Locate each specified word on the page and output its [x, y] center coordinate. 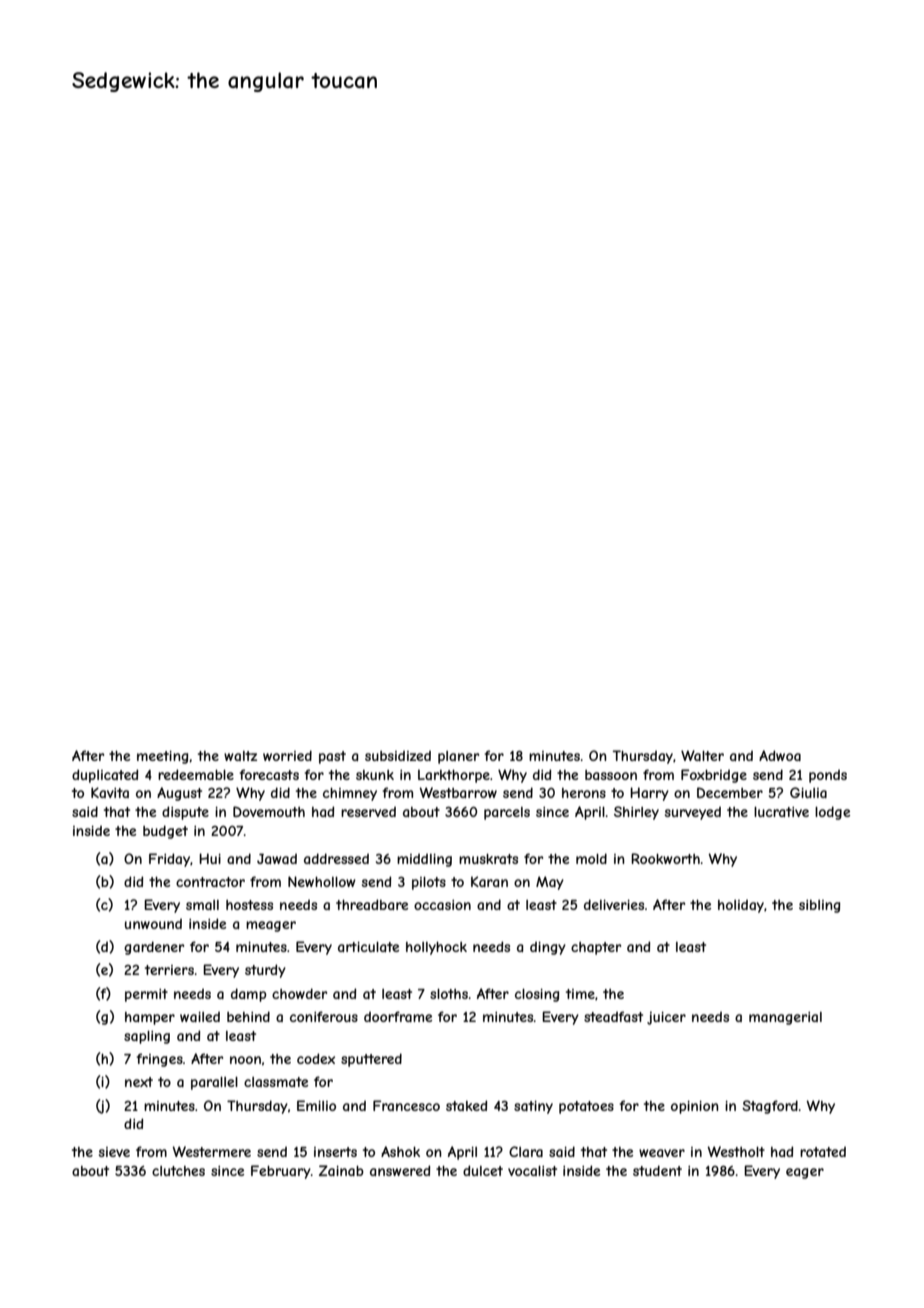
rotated [823, 1152]
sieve [114, 1152]
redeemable [196, 774]
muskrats [488, 859]
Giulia [808, 792]
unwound [153, 924]
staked [466, 1105]
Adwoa [780, 755]
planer [458, 757]
